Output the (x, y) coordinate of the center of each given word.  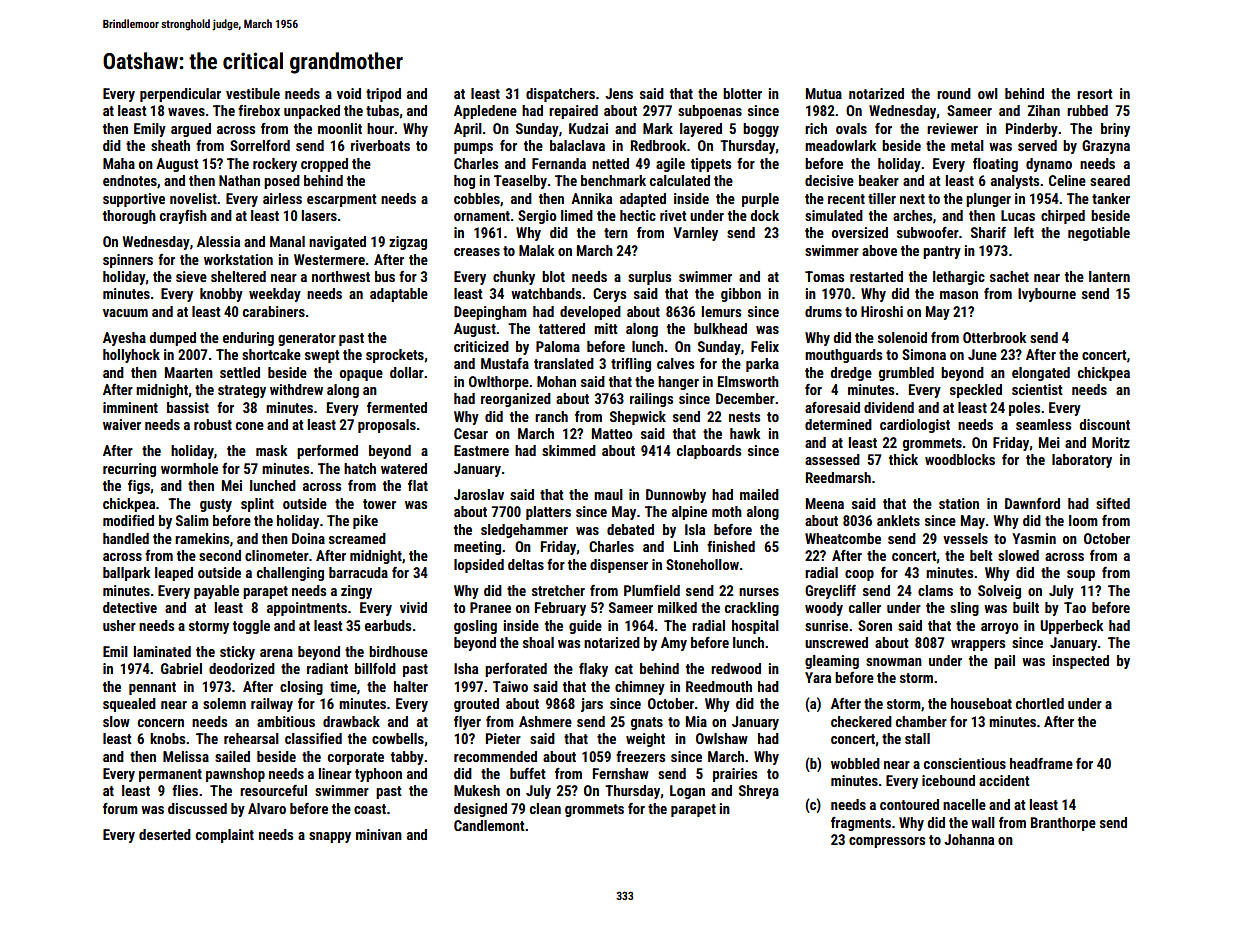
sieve (191, 276)
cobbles (477, 198)
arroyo (1000, 628)
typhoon (378, 775)
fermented (397, 407)
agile (670, 165)
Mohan (556, 381)
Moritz (1111, 442)
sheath (170, 145)
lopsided (479, 566)
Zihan (1044, 110)
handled (126, 538)
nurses (759, 592)
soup (1081, 575)
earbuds (388, 625)
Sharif (988, 232)
